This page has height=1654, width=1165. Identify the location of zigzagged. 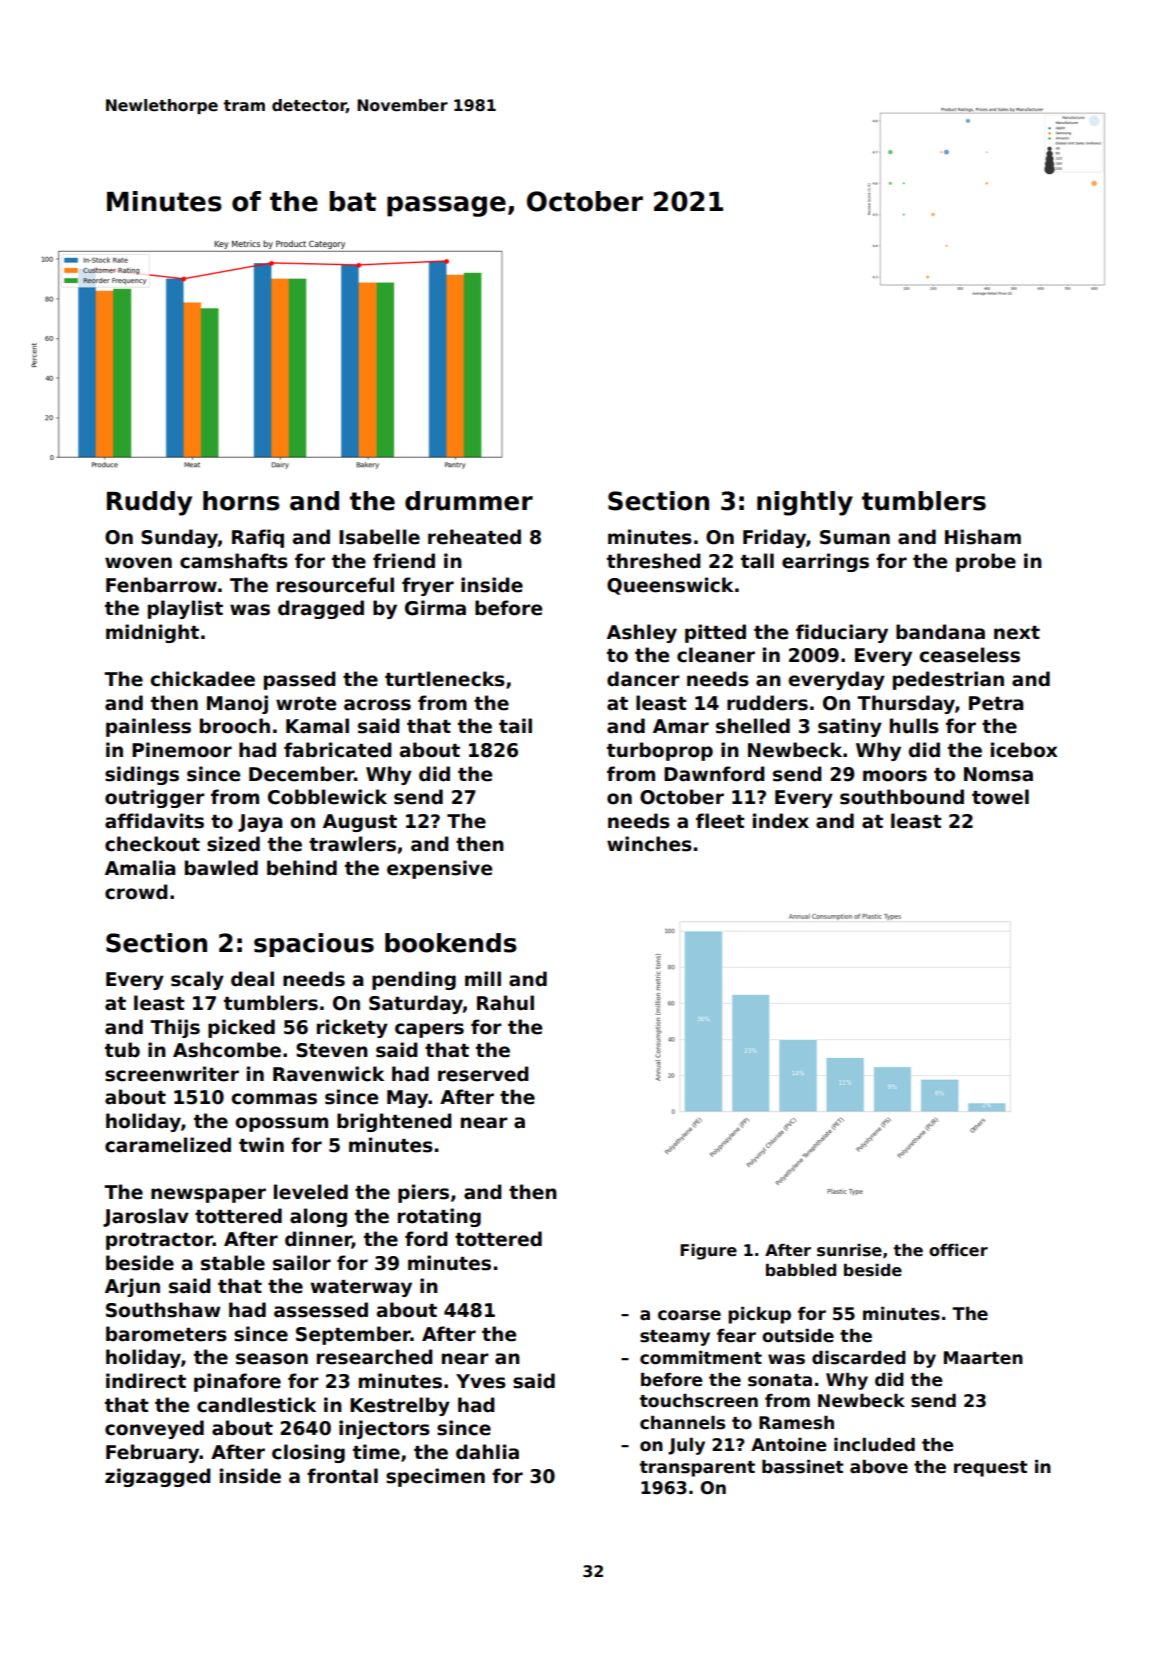
(158, 1477).
